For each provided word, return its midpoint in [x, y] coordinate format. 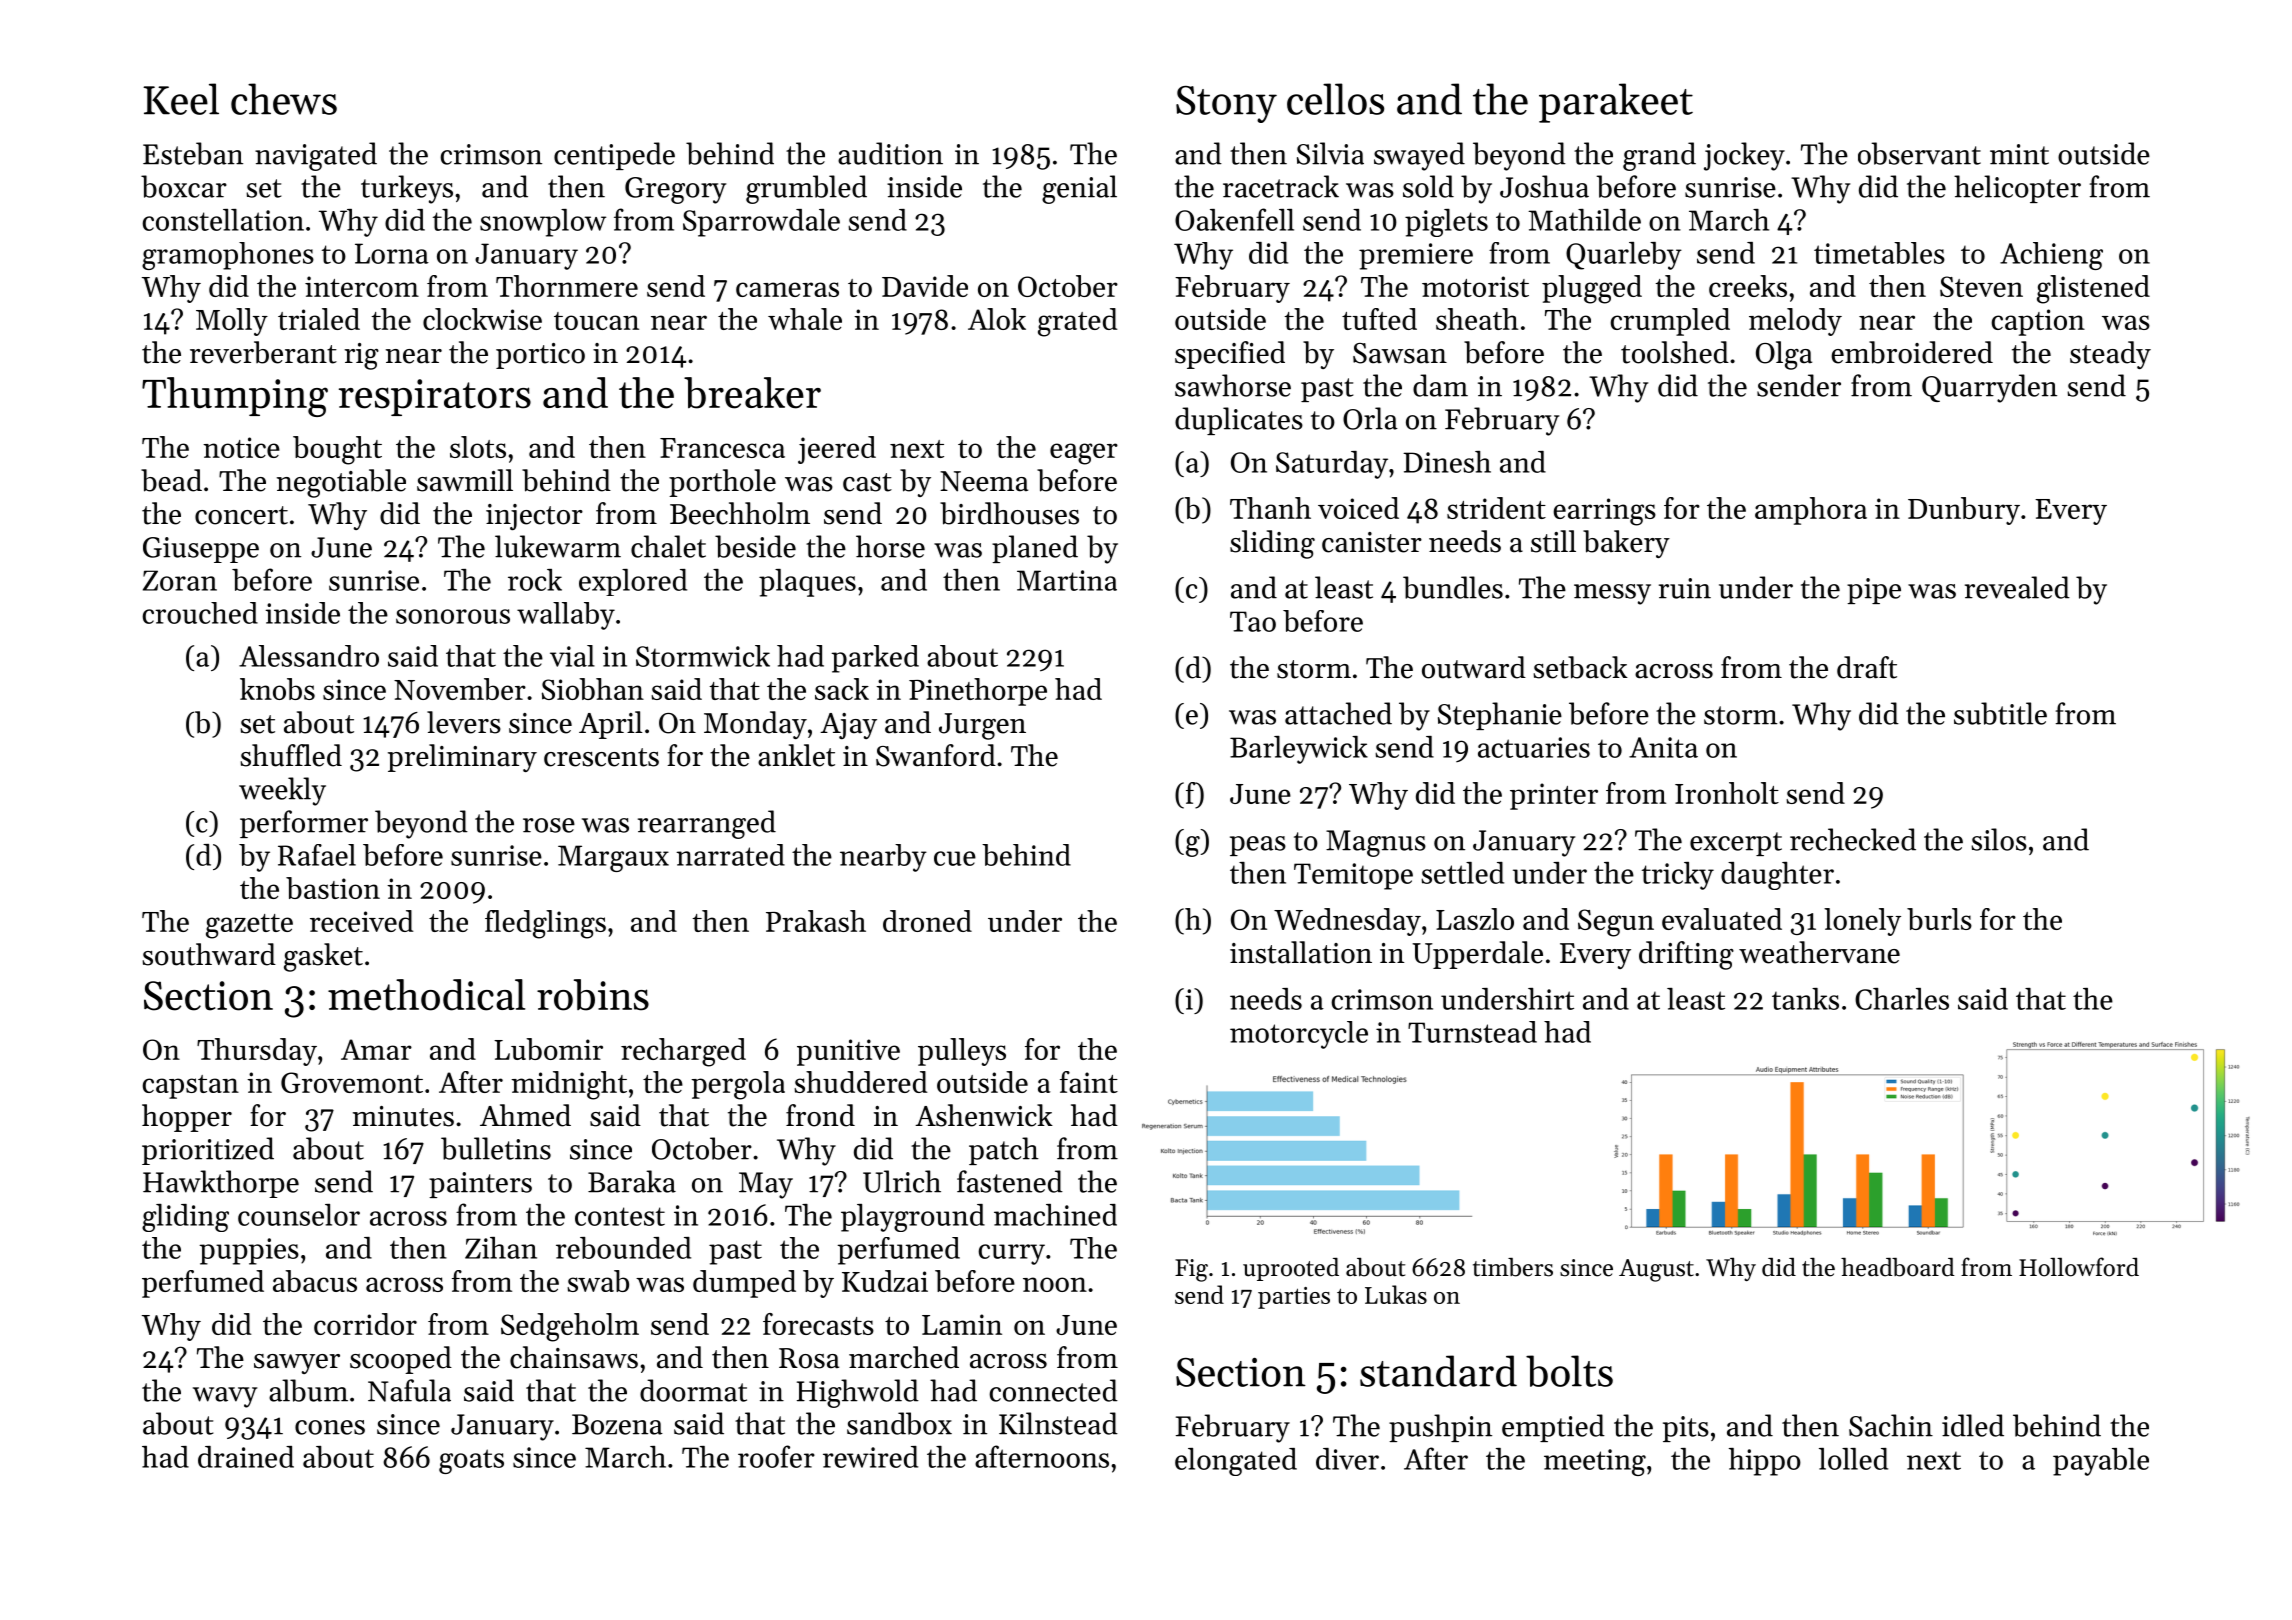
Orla [1370, 418]
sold [1428, 186]
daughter [1777, 876]
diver [1347, 1459]
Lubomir [548, 1049]
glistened [2093, 289]
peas [1258, 846]
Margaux [613, 858]
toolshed [1675, 352]
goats [471, 1461]
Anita [1663, 747]
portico [540, 356]
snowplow [543, 223]
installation [1301, 952]
